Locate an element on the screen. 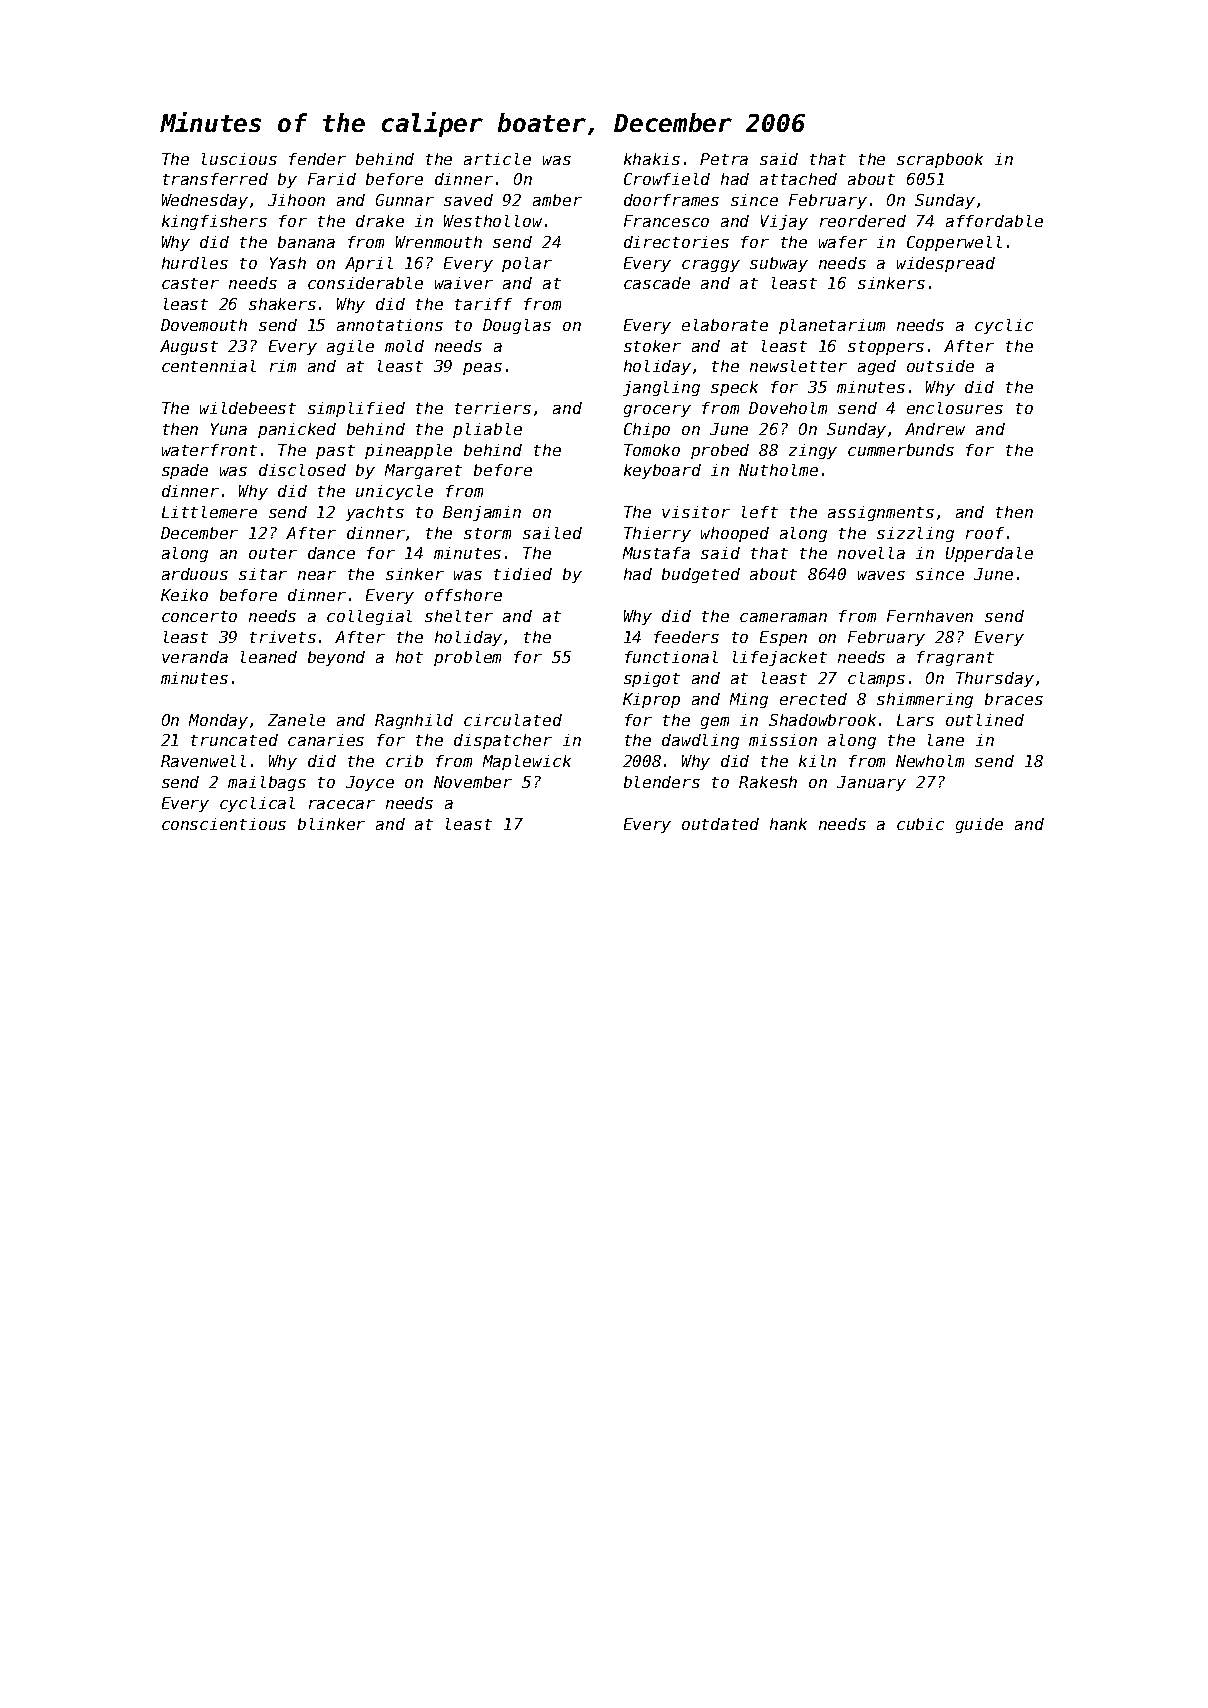  Upperdale is located at coordinates (989, 554).
